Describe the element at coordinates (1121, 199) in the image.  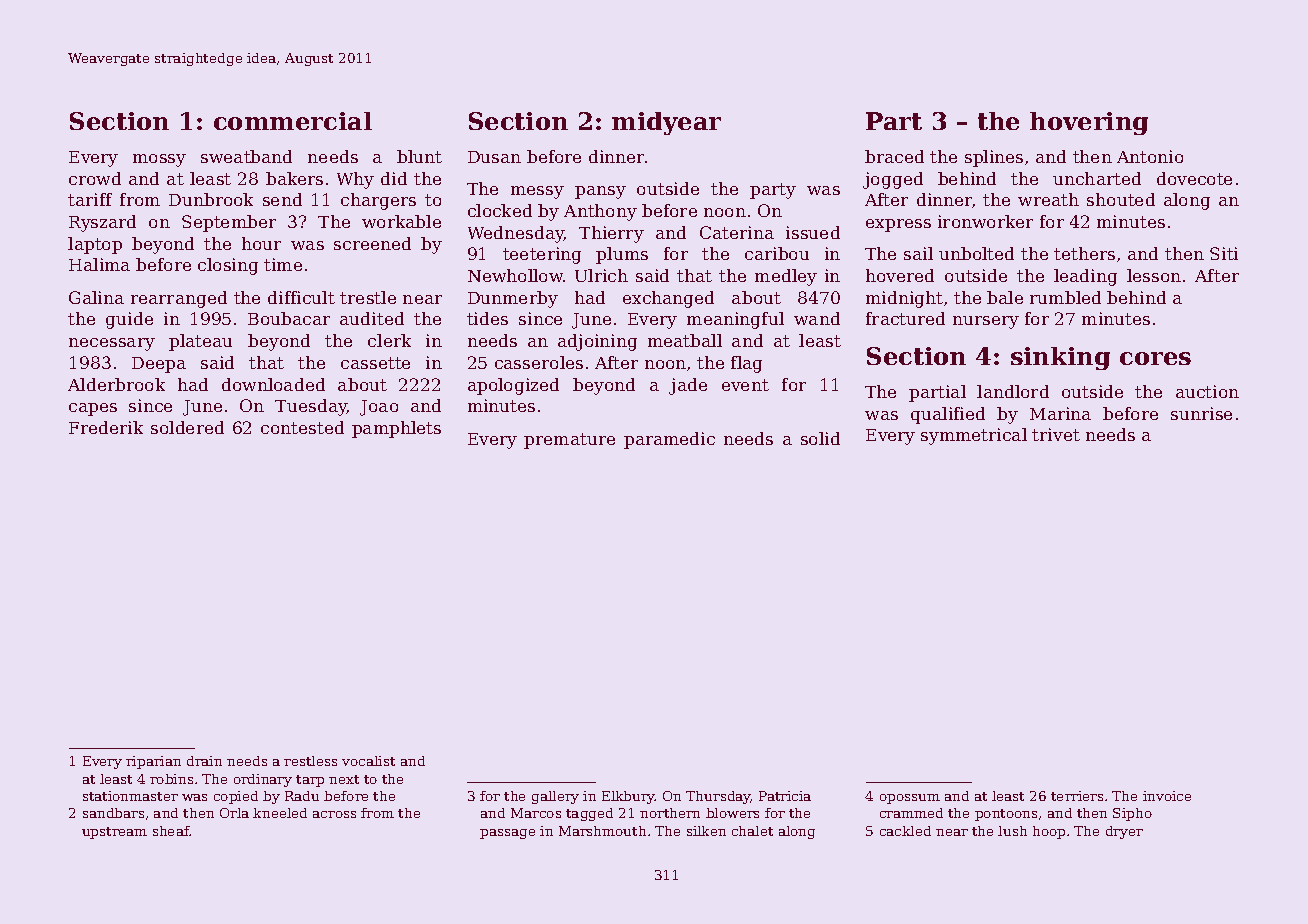
I see `shouted` at that location.
